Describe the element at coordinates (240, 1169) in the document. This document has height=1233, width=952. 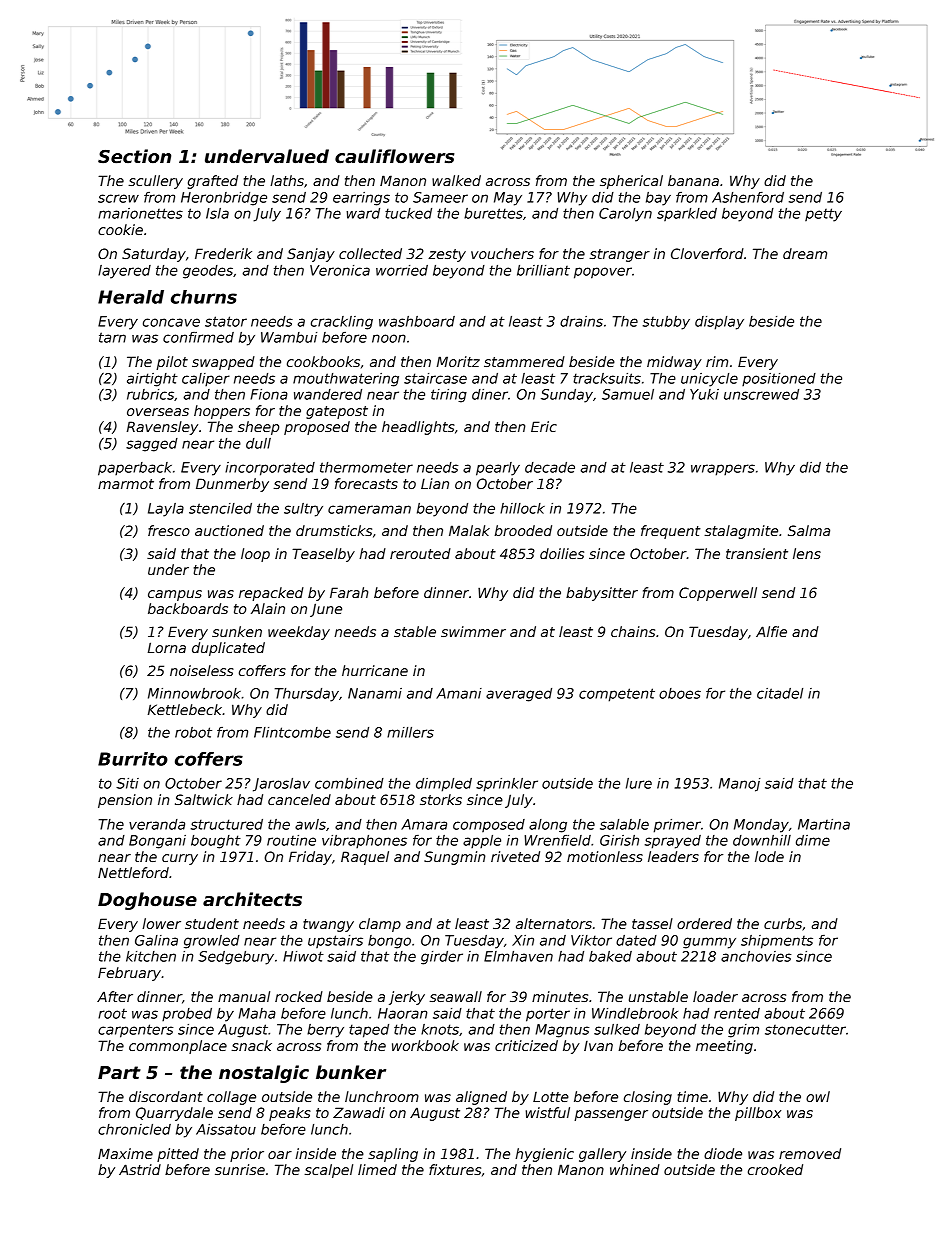
I see `sunrise` at that location.
